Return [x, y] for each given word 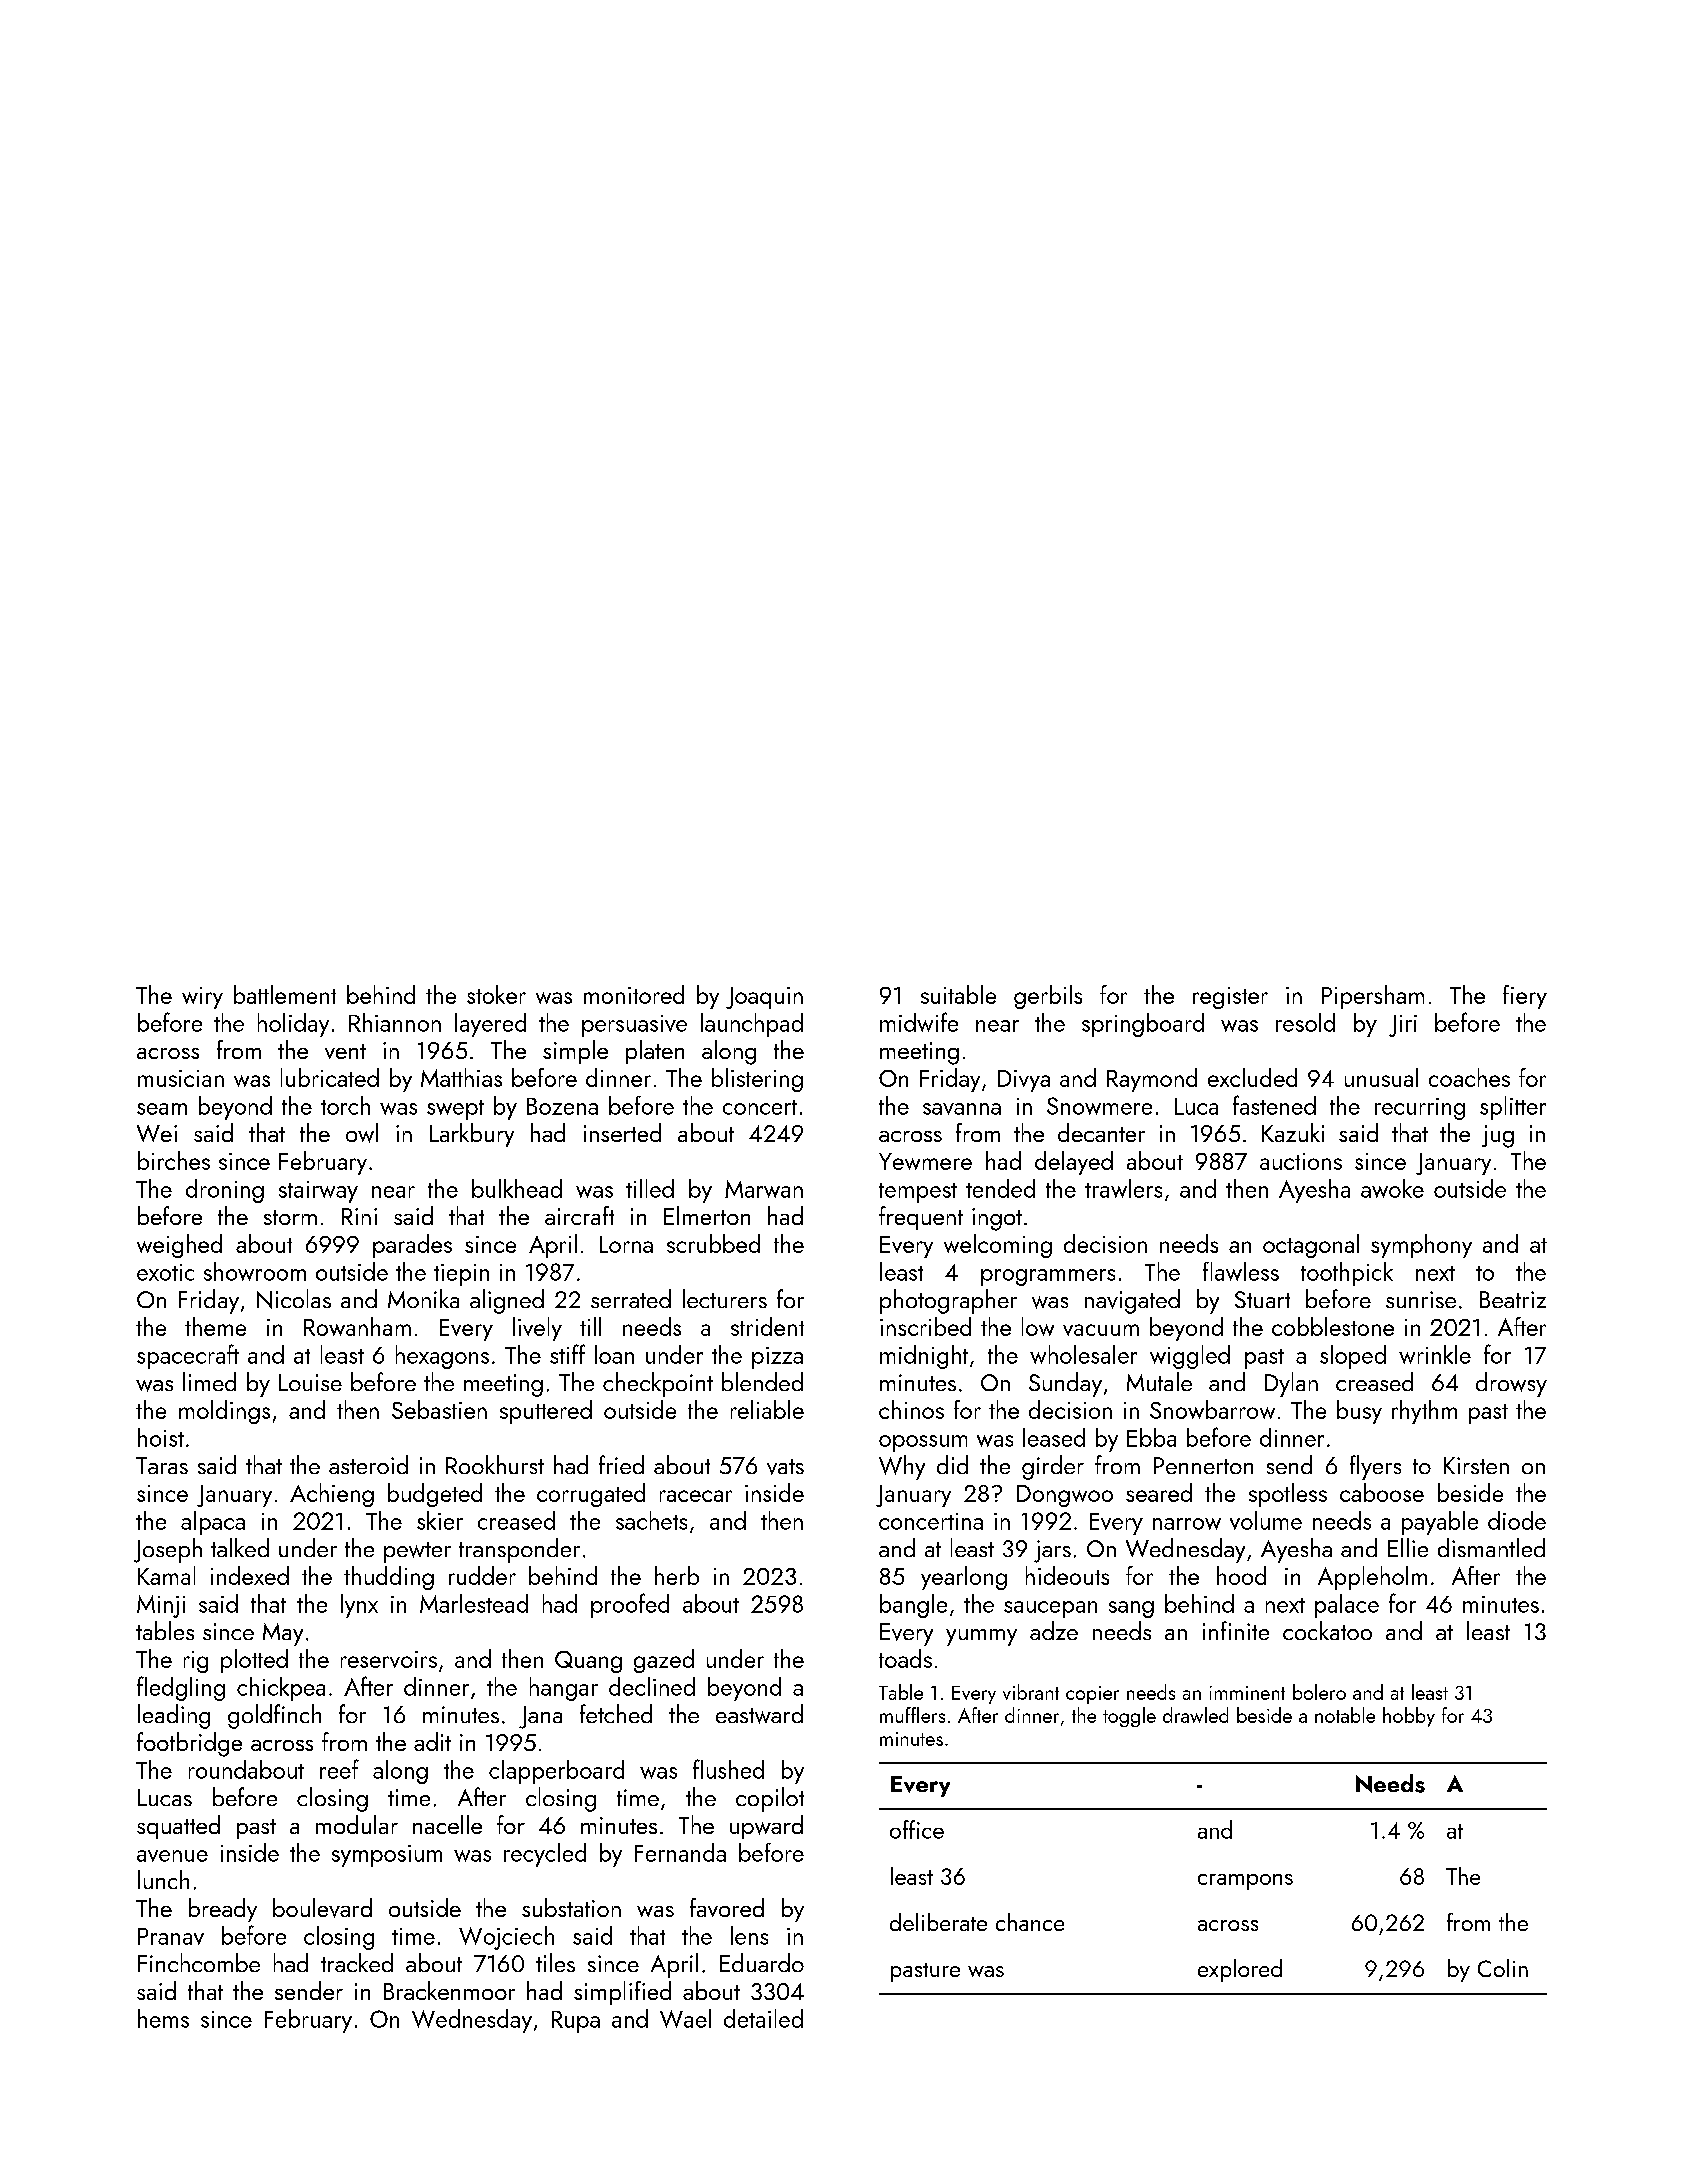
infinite [1236, 1630]
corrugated [591, 1495]
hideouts [1067, 1575]
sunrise [1421, 1299]
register [1230, 998]
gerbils [1048, 997]
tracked [357, 1962]
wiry [202, 998]
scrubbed [713, 1243]
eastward [759, 1714]
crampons [1245, 1882]
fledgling [181, 1688]
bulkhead [517, 1188]
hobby [1409, 1717]
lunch [163, 1879]
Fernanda [680, 1852]
